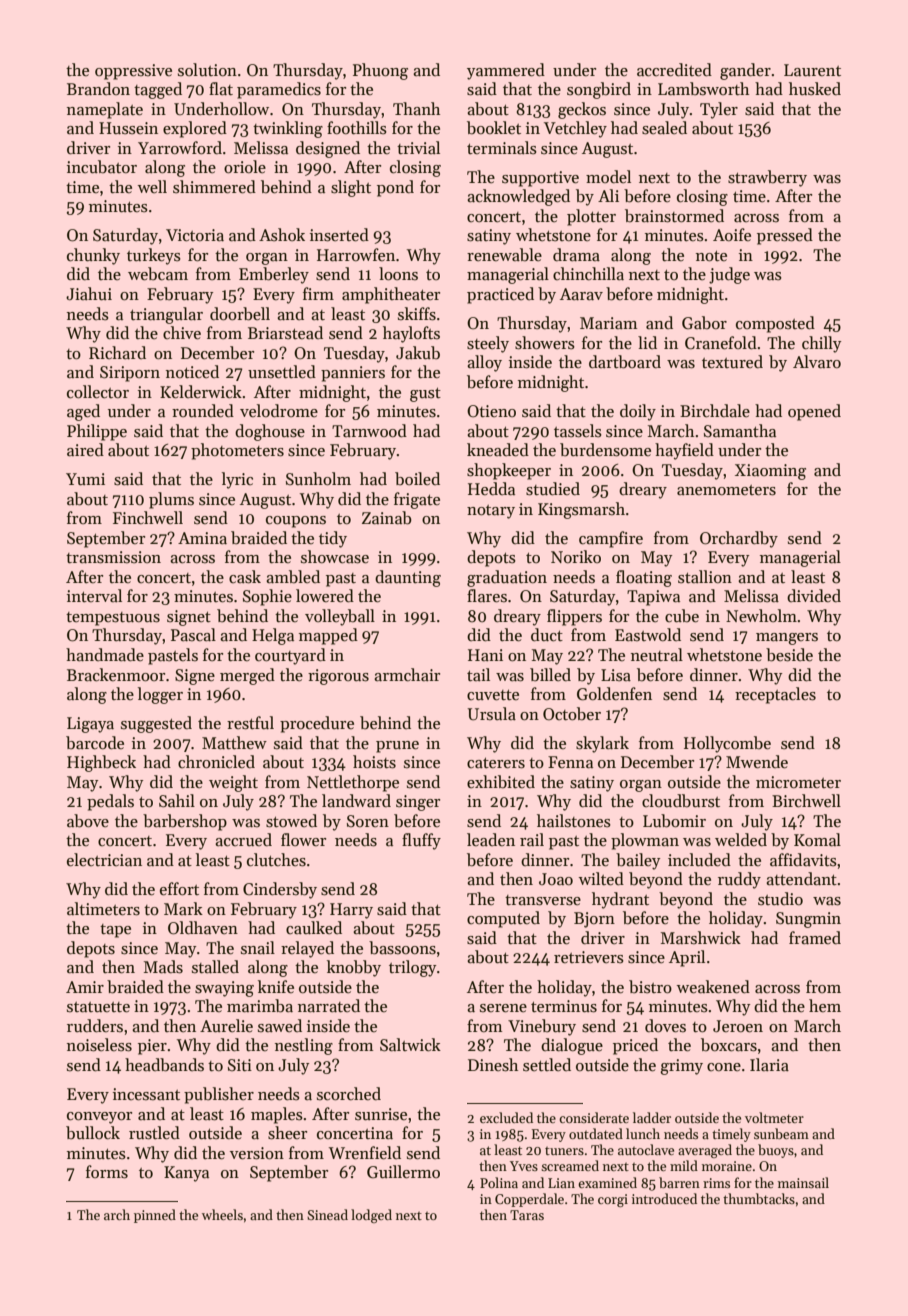  Describe the element at coordinates (133, 72) in the image. I see `oppressive` at that location.
